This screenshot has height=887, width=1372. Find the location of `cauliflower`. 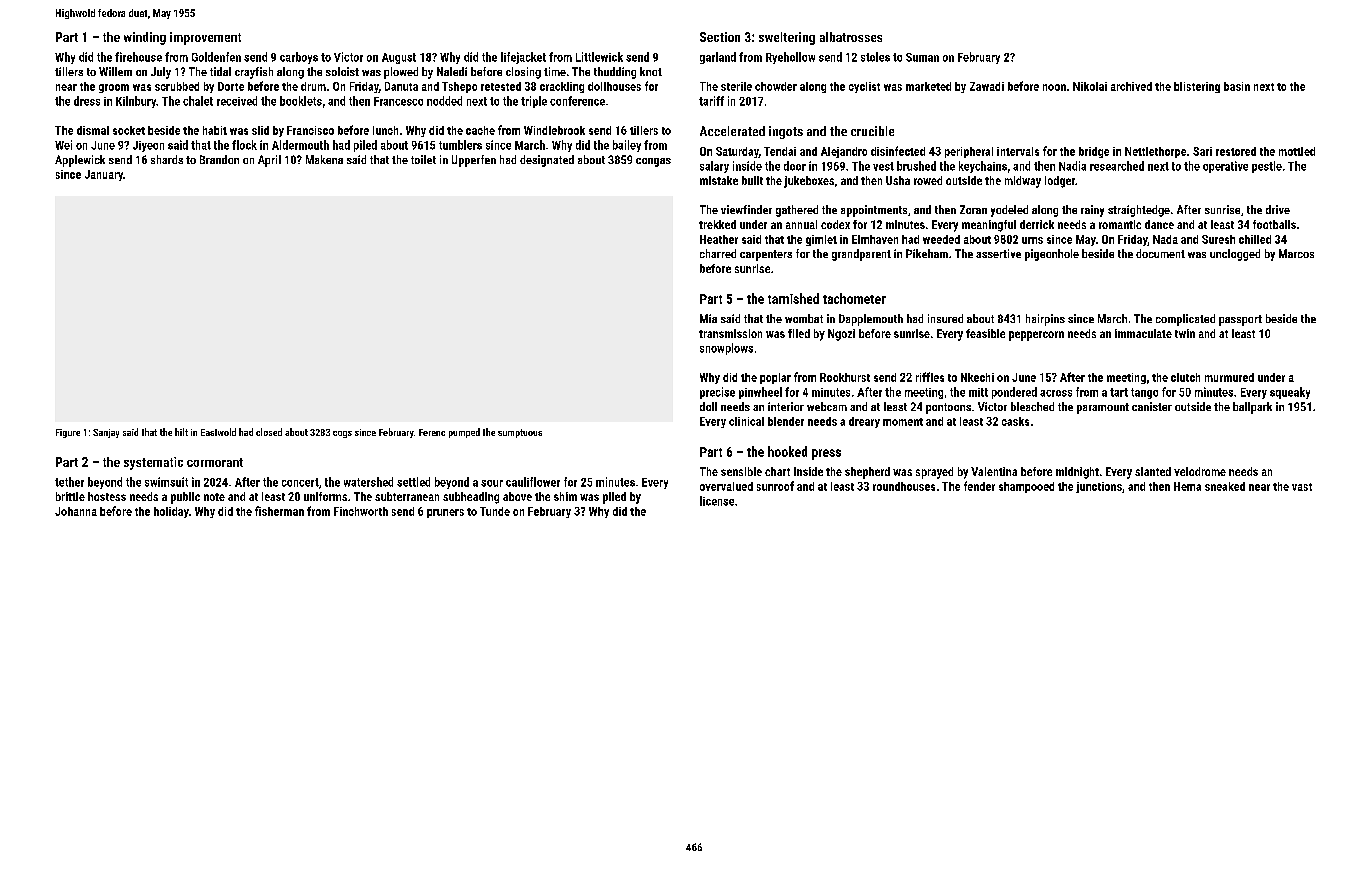

cauliflower is located at coordinates (533, 482).
